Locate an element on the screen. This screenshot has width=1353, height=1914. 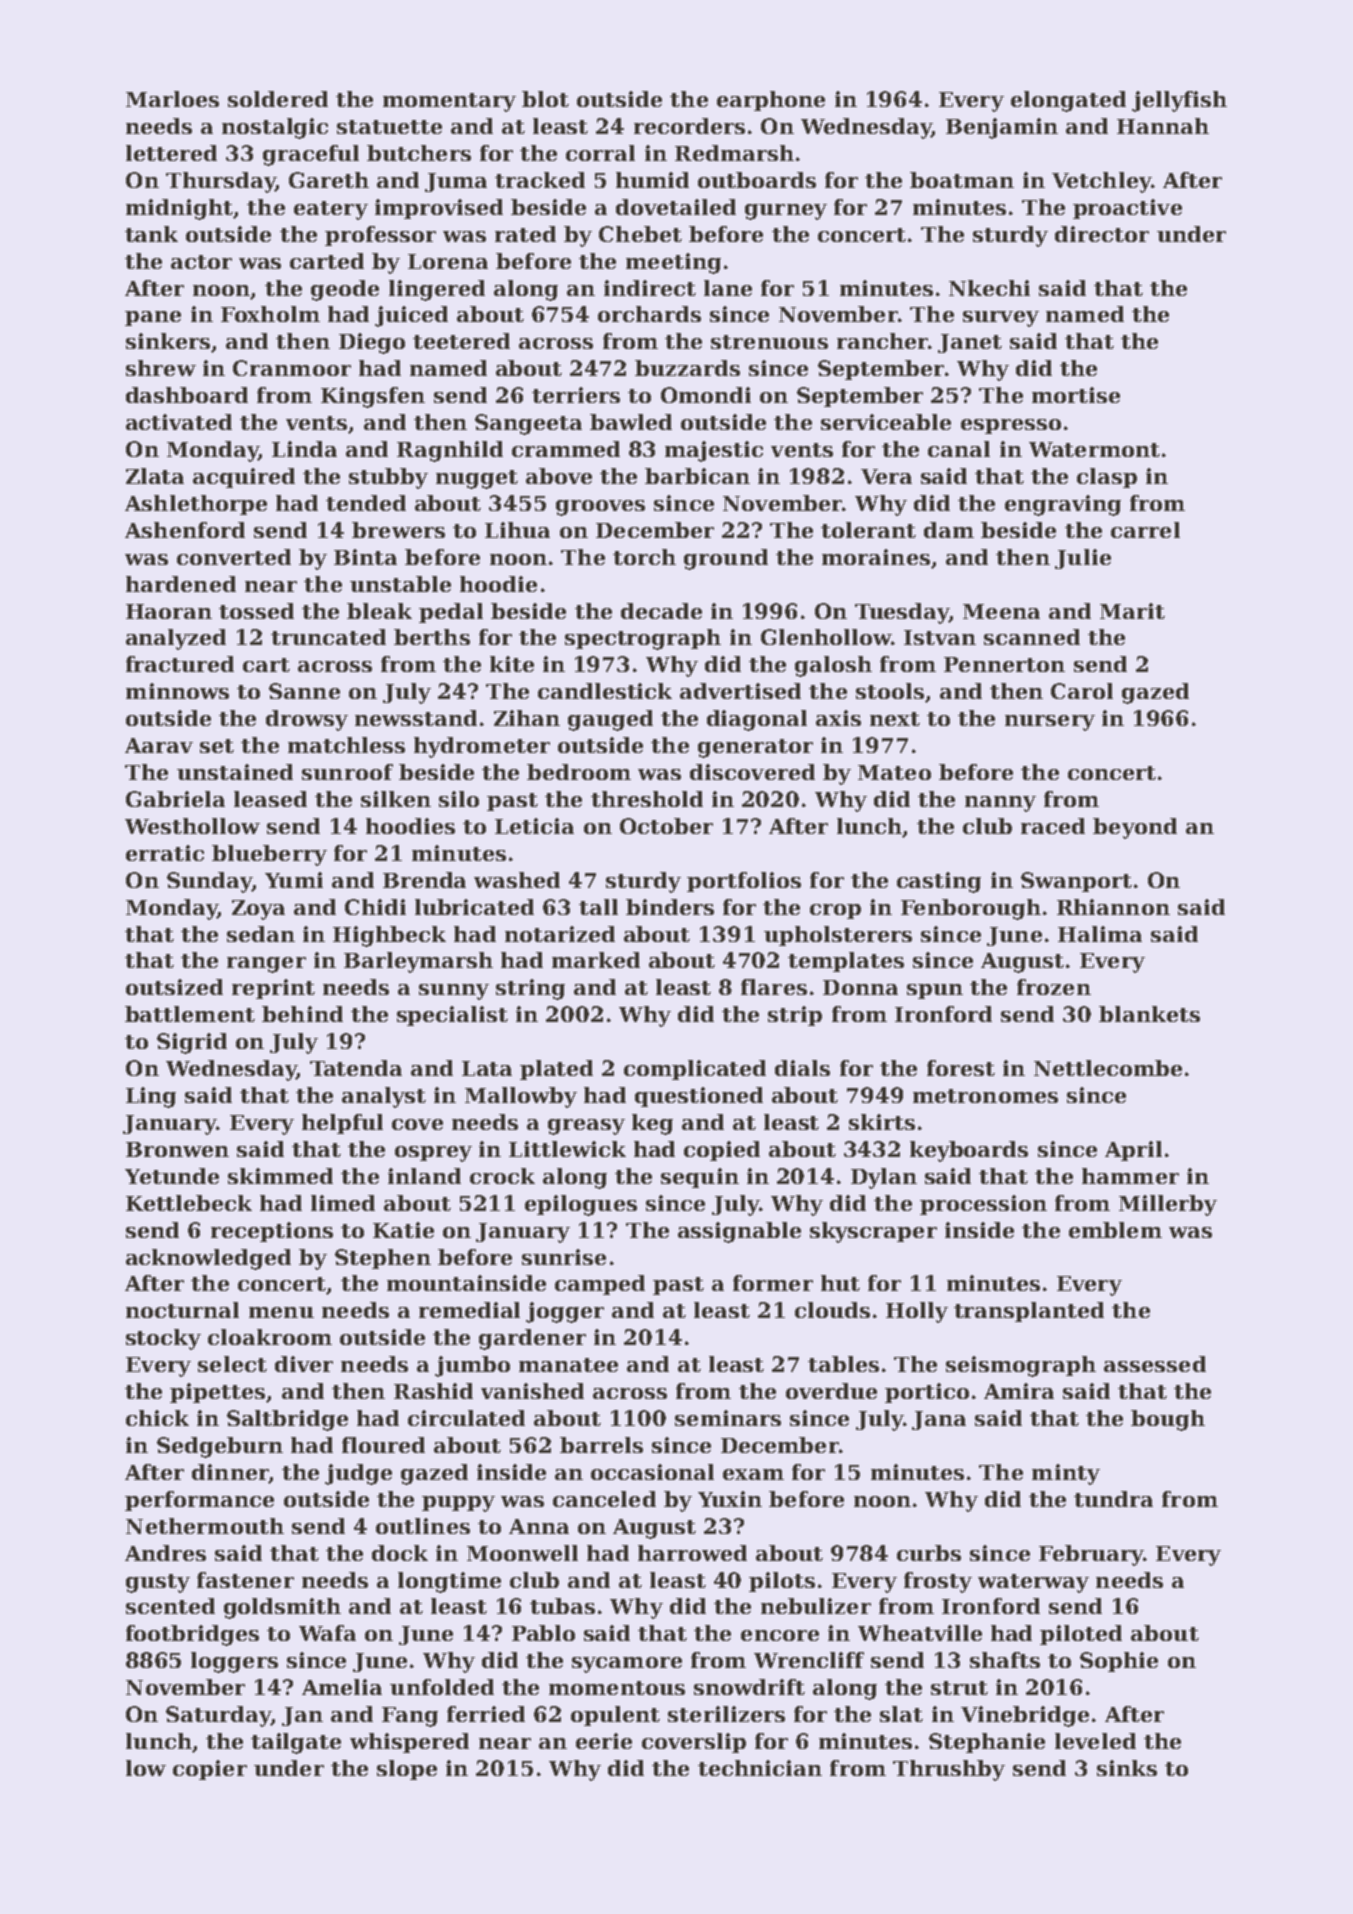
slope is located at coordinates (407, 1770).
